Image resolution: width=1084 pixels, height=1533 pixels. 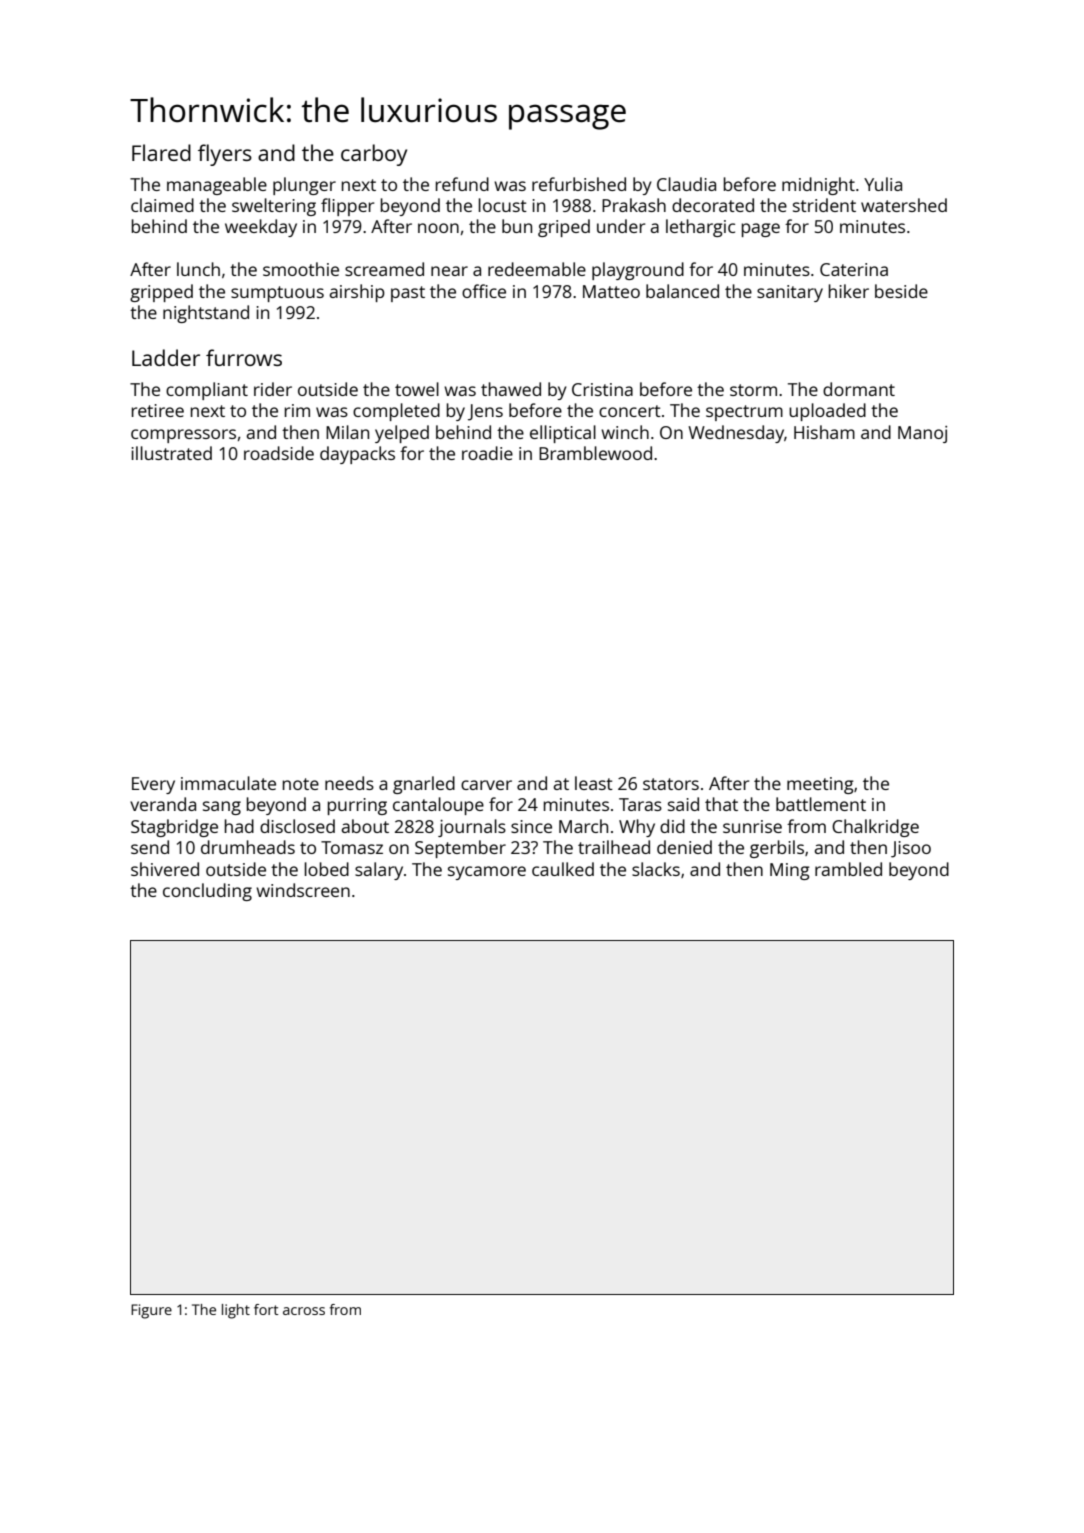 What do you see at coordinates (824, 432) in the image?
I see `Hisham` at bounding box center [824, 432].
